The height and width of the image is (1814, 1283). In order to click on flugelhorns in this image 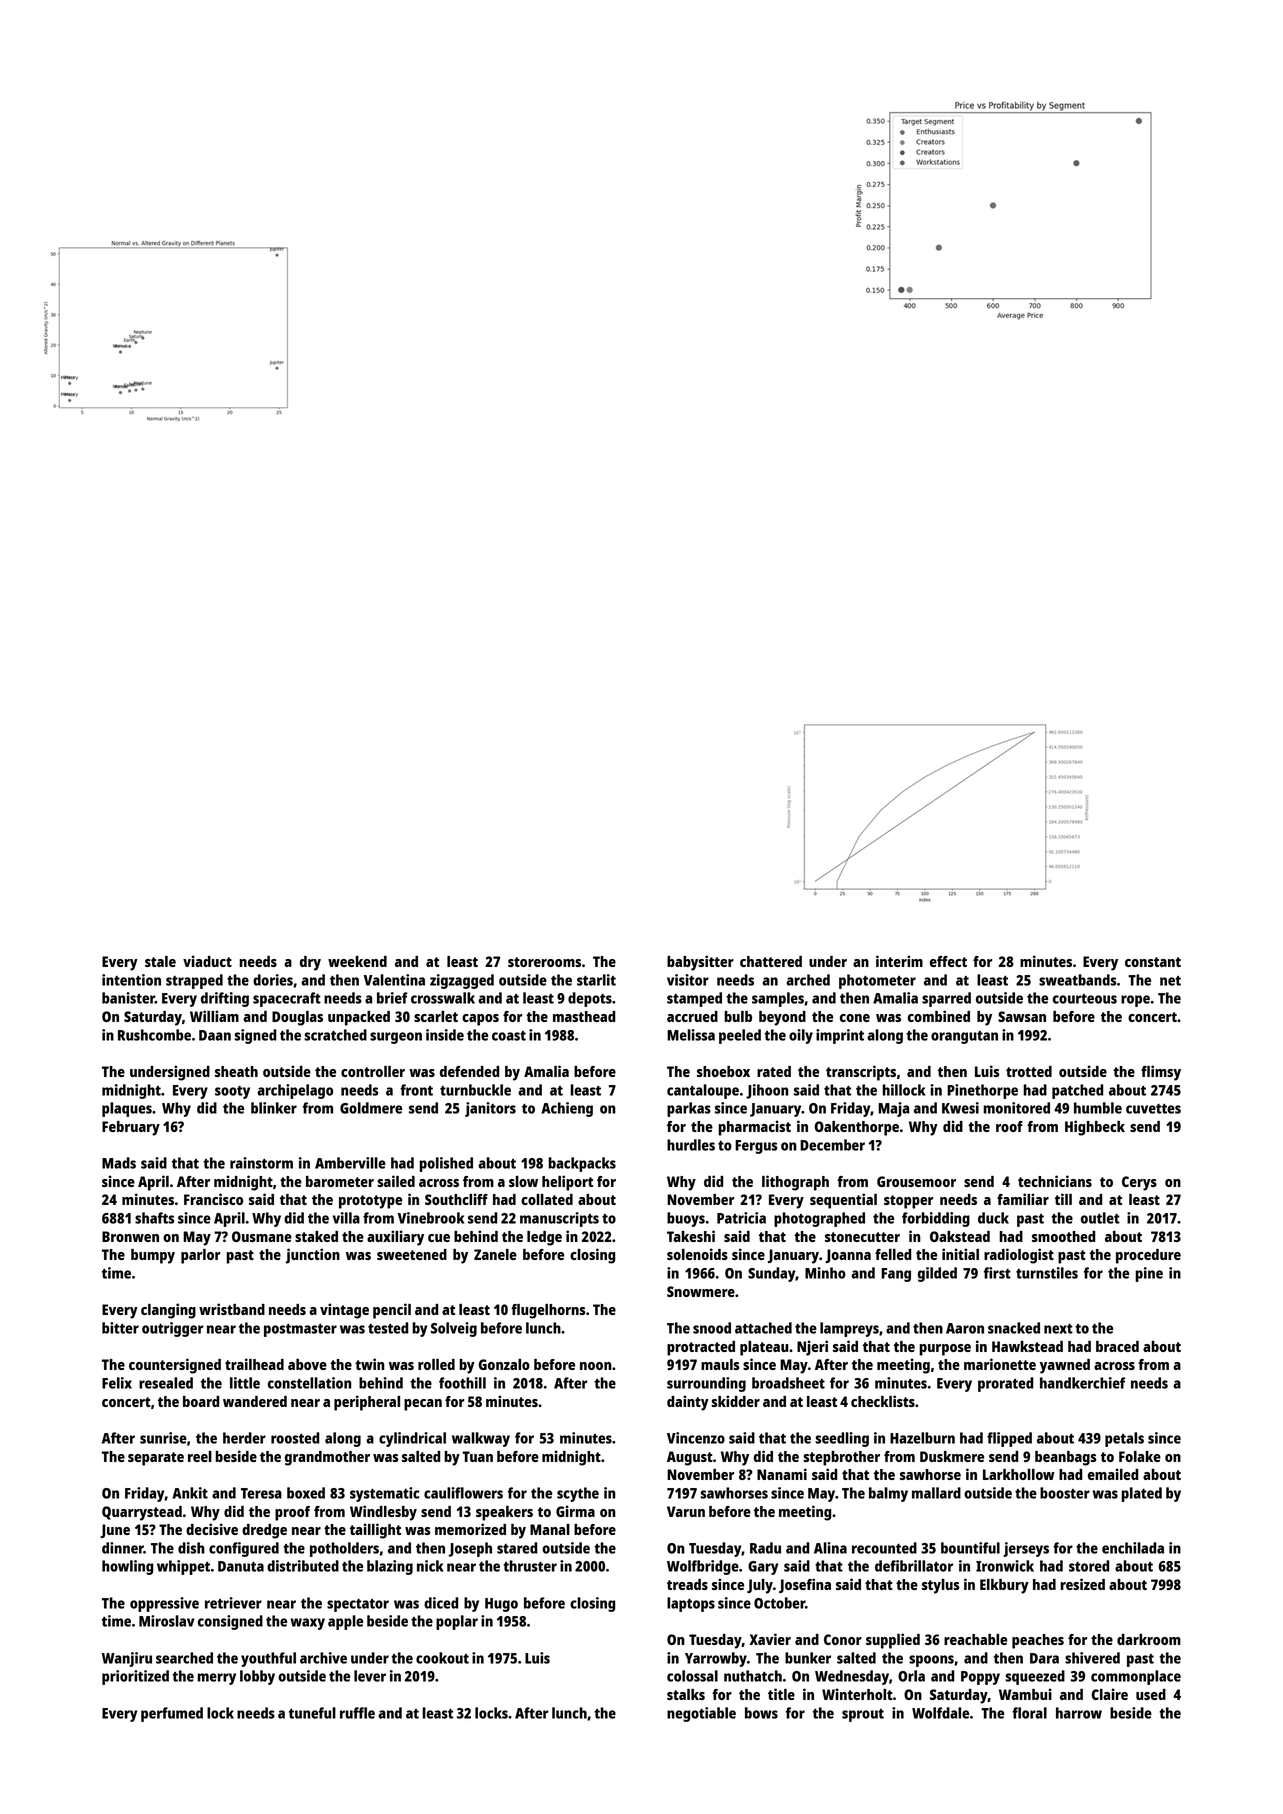, I will do `click(548, 1311)`.
